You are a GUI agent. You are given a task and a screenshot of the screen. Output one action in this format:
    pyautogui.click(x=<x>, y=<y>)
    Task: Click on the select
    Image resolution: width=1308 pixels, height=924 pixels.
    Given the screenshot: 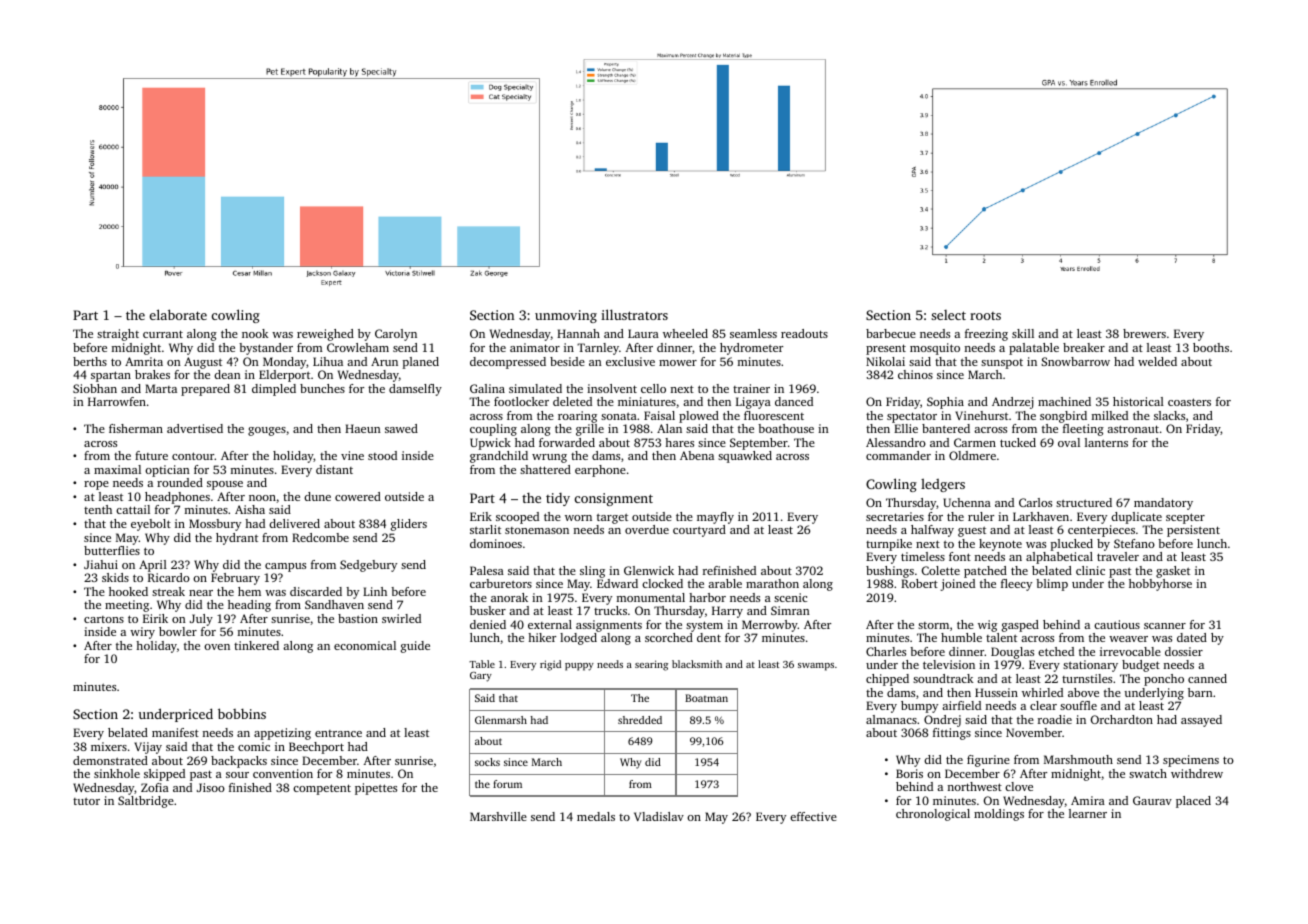 What is the action you would take?
    pyautogui.click(x=948, y=315)
